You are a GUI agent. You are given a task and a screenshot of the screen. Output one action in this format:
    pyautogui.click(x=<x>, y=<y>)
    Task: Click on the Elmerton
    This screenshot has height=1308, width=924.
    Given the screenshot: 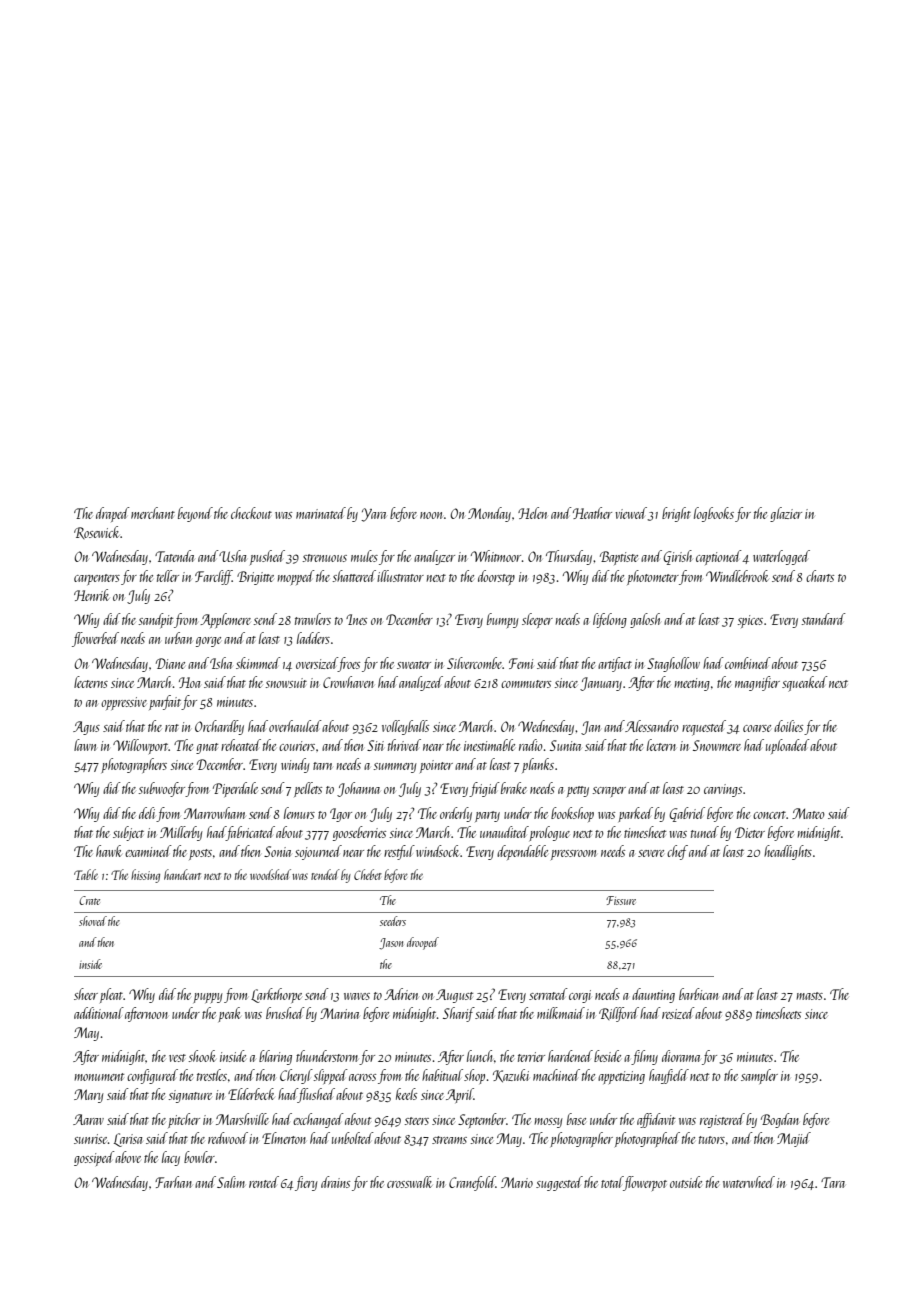 What is the action you would take?
    pyautogui.click(x=284, y=1138)
